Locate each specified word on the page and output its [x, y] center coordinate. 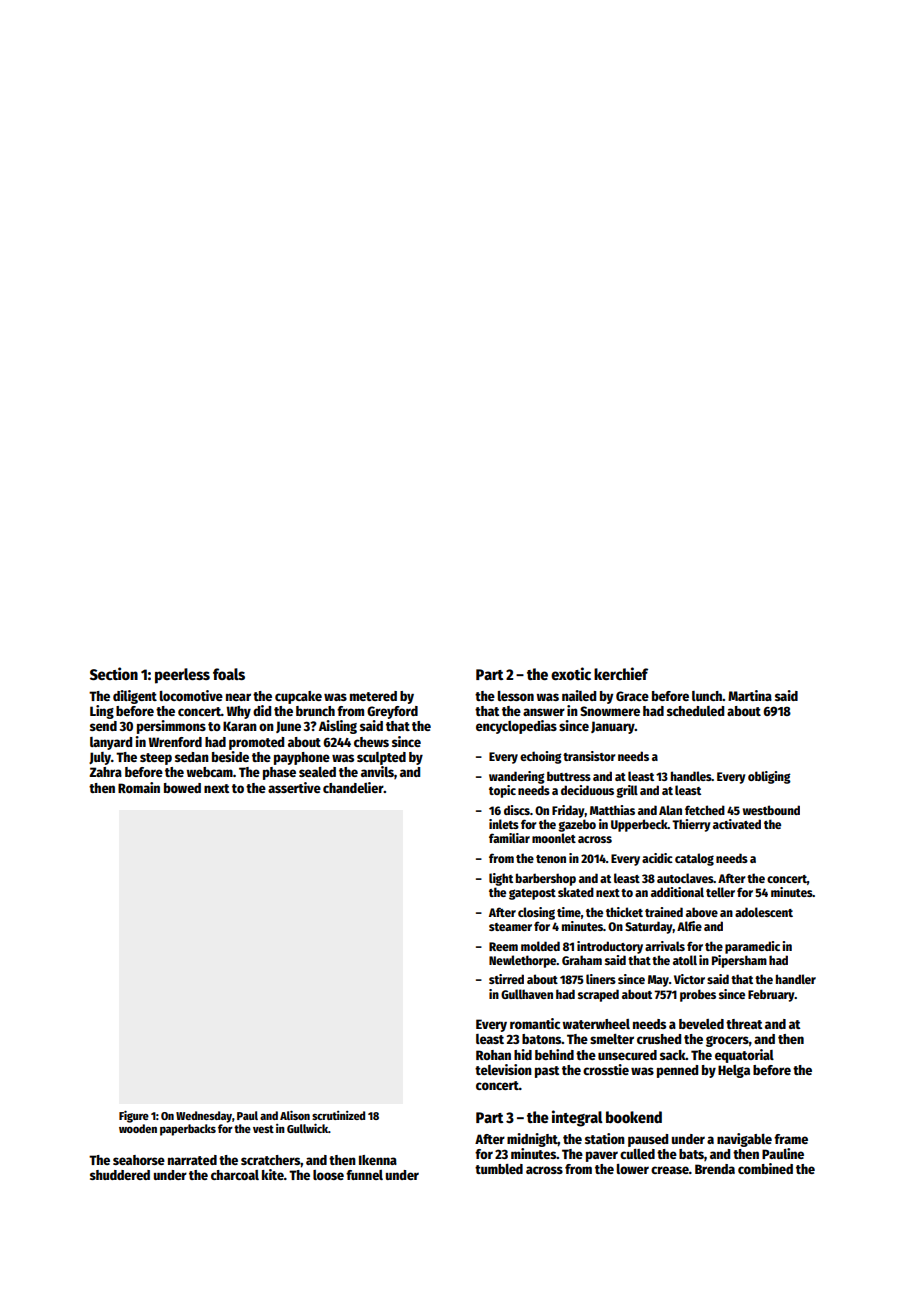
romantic [535, 1023]
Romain [139, 787]
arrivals [665, 946]
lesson [516, 696]
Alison [295, 1115]
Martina [750, 695]
